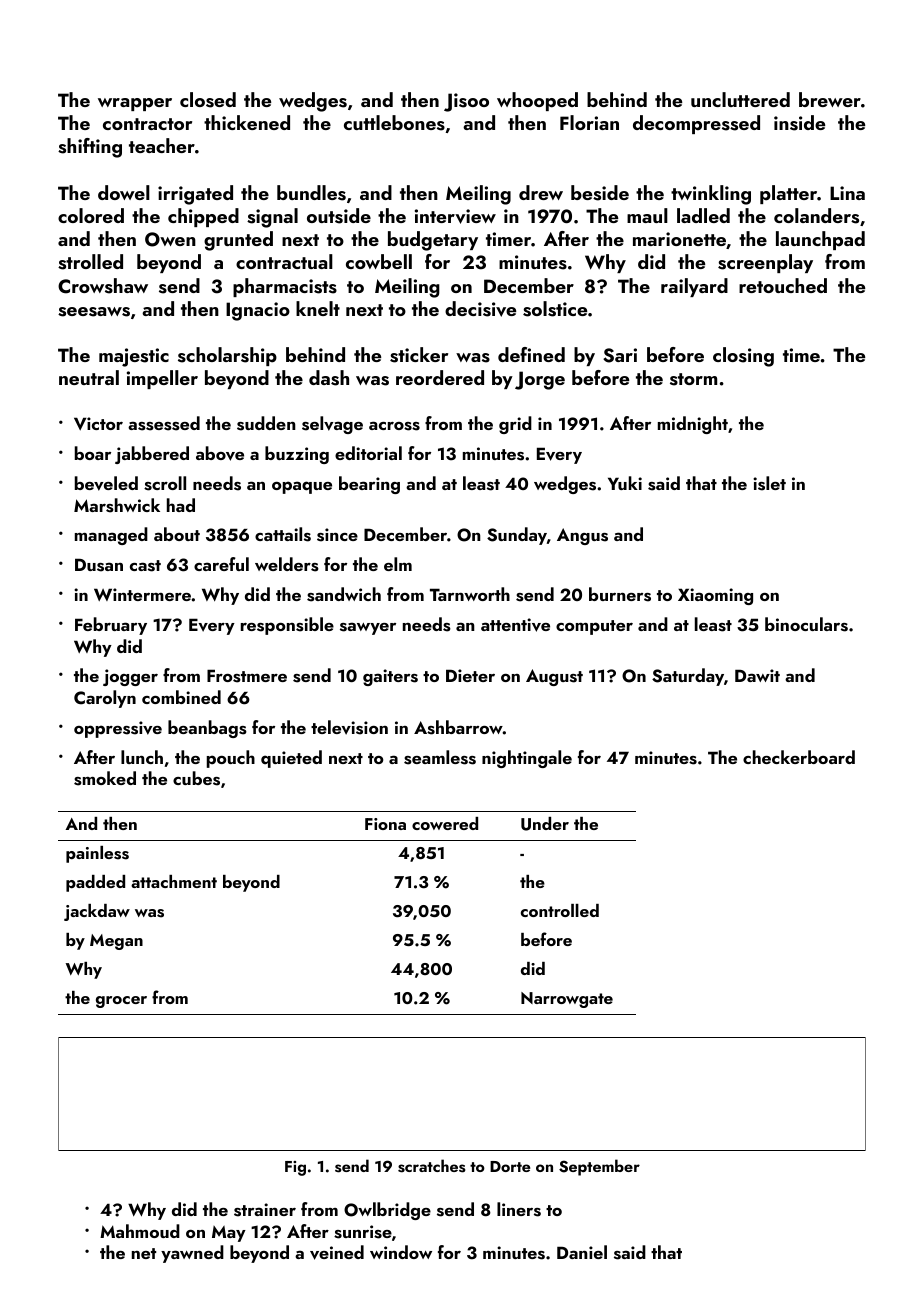 Image resolution: width=924 pixels, height=1308 pixels. I want to click on decisive, so click(480, 309).
